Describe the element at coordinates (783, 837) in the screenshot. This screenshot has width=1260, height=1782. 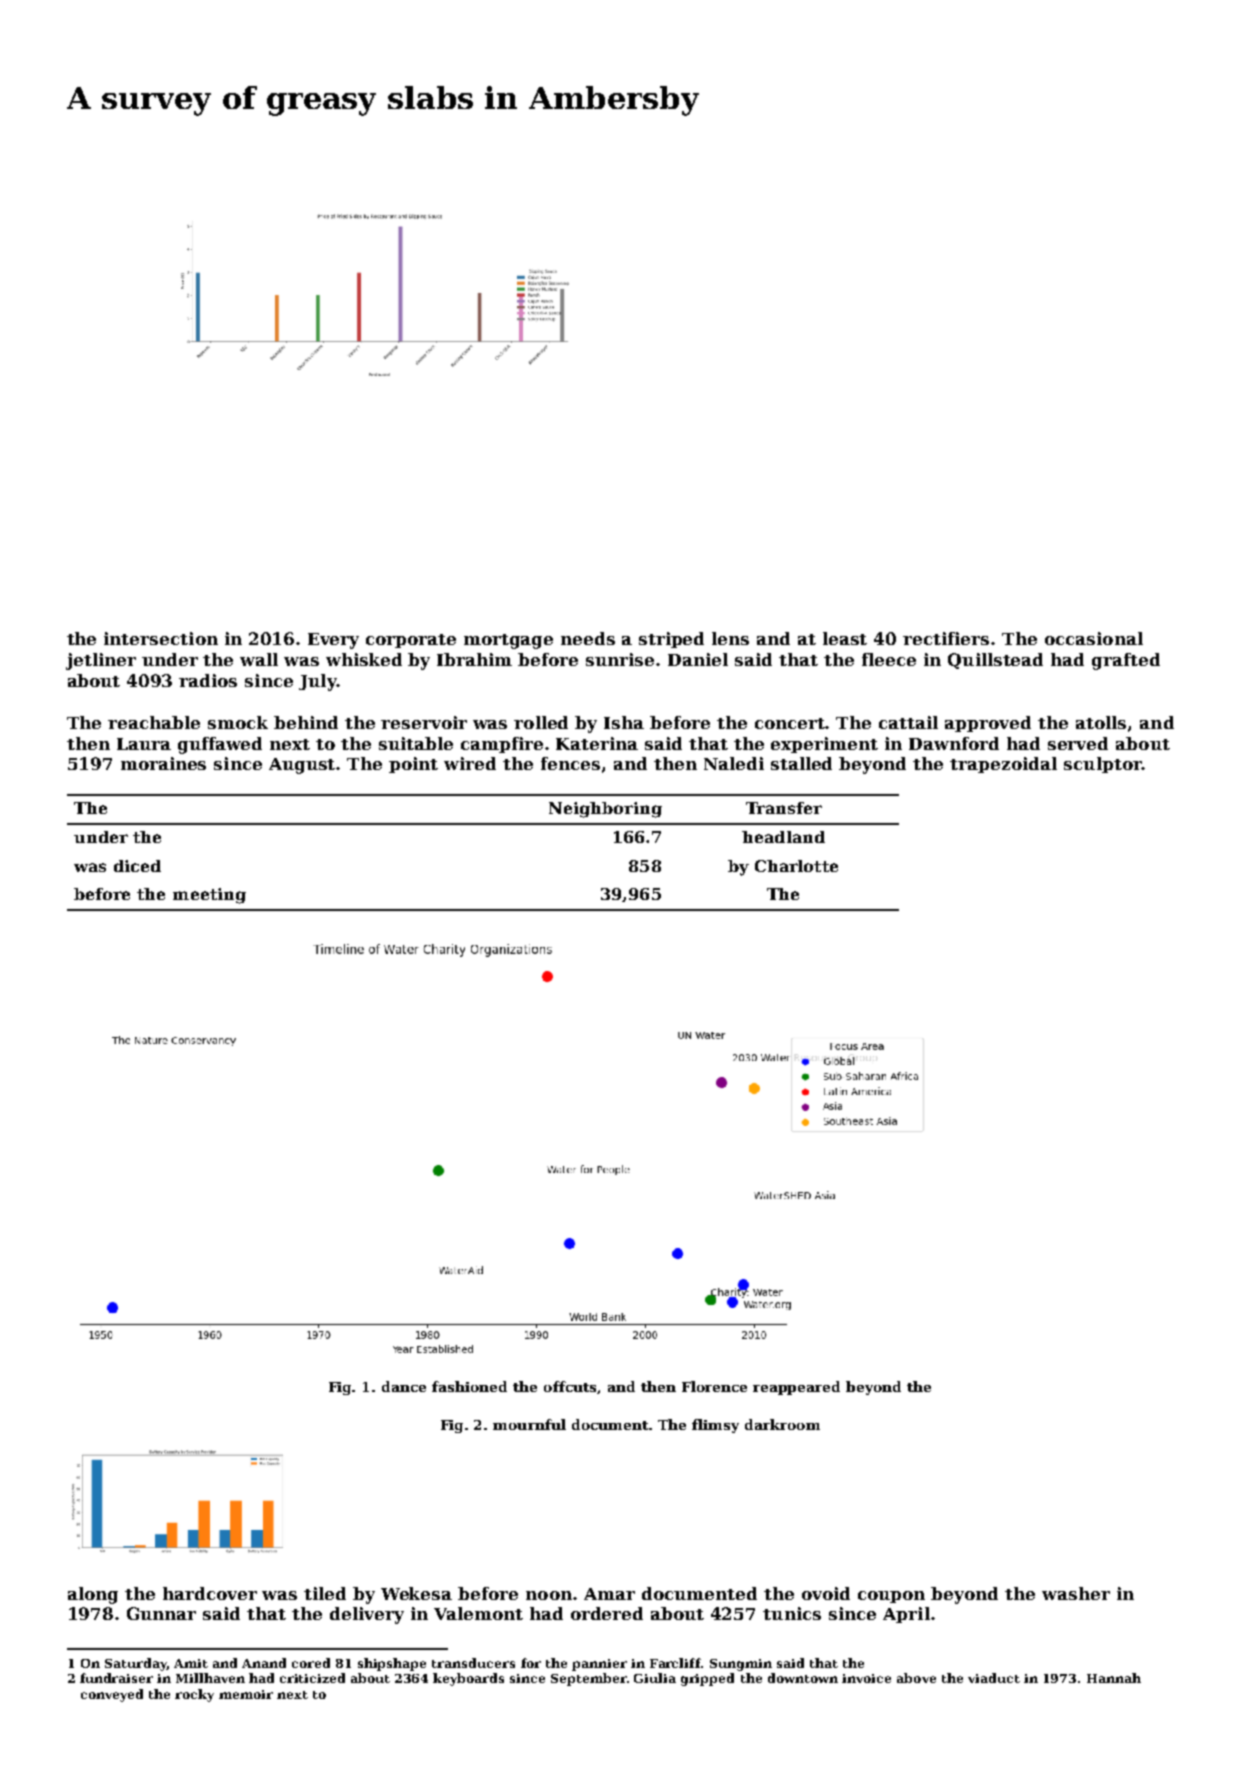
I see `headland` at that location.
